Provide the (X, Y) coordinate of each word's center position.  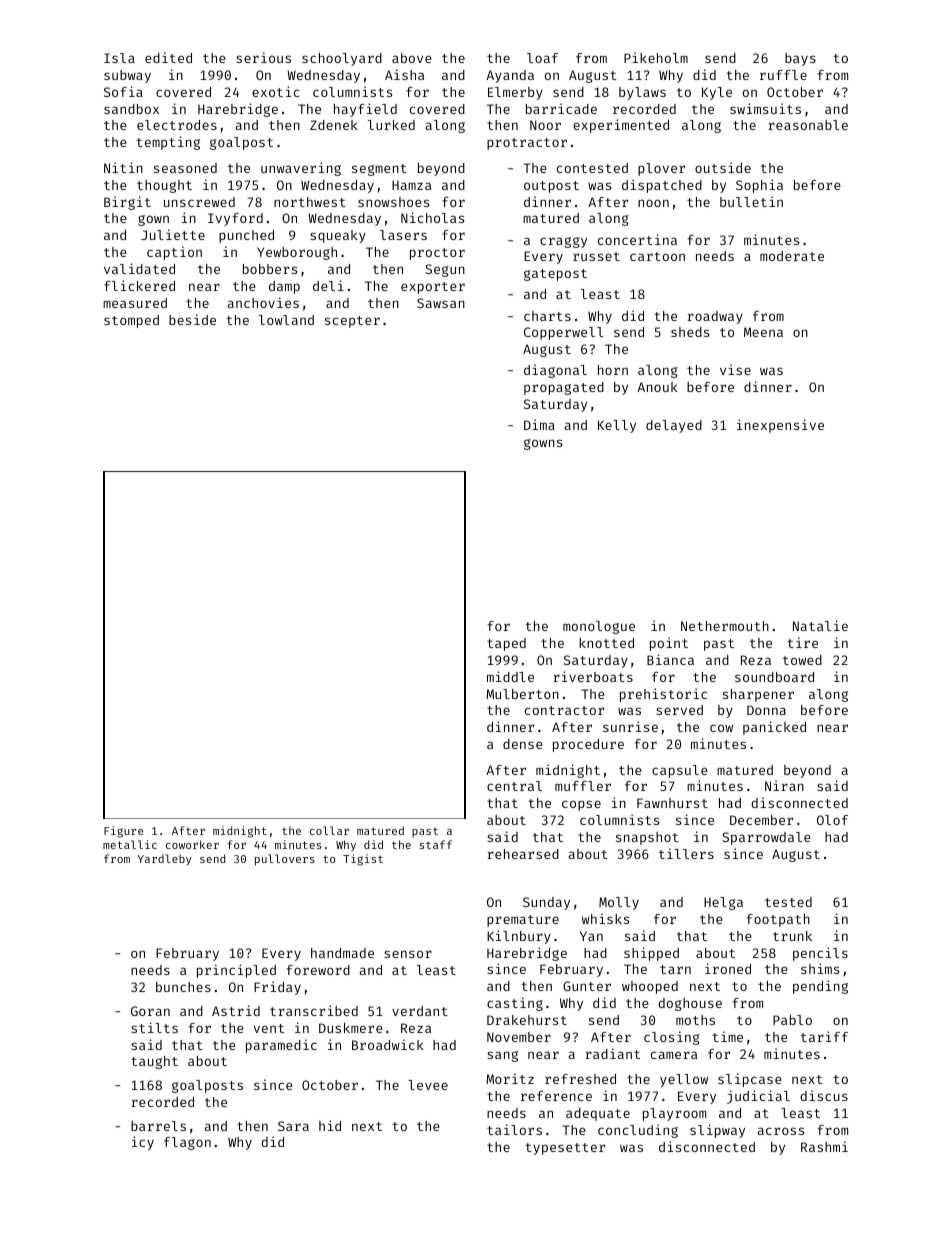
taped (506, 644)
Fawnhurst (672, 803)
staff (435, 844)
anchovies (263, 302)
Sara (293, 1126)
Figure (123, 832)
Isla (119, 58)
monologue (599, 627)
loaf (542, 58)
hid (330, 1125)
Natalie (820, 625)
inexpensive (780, 426)
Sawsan (441, 303)
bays (800, 59)
